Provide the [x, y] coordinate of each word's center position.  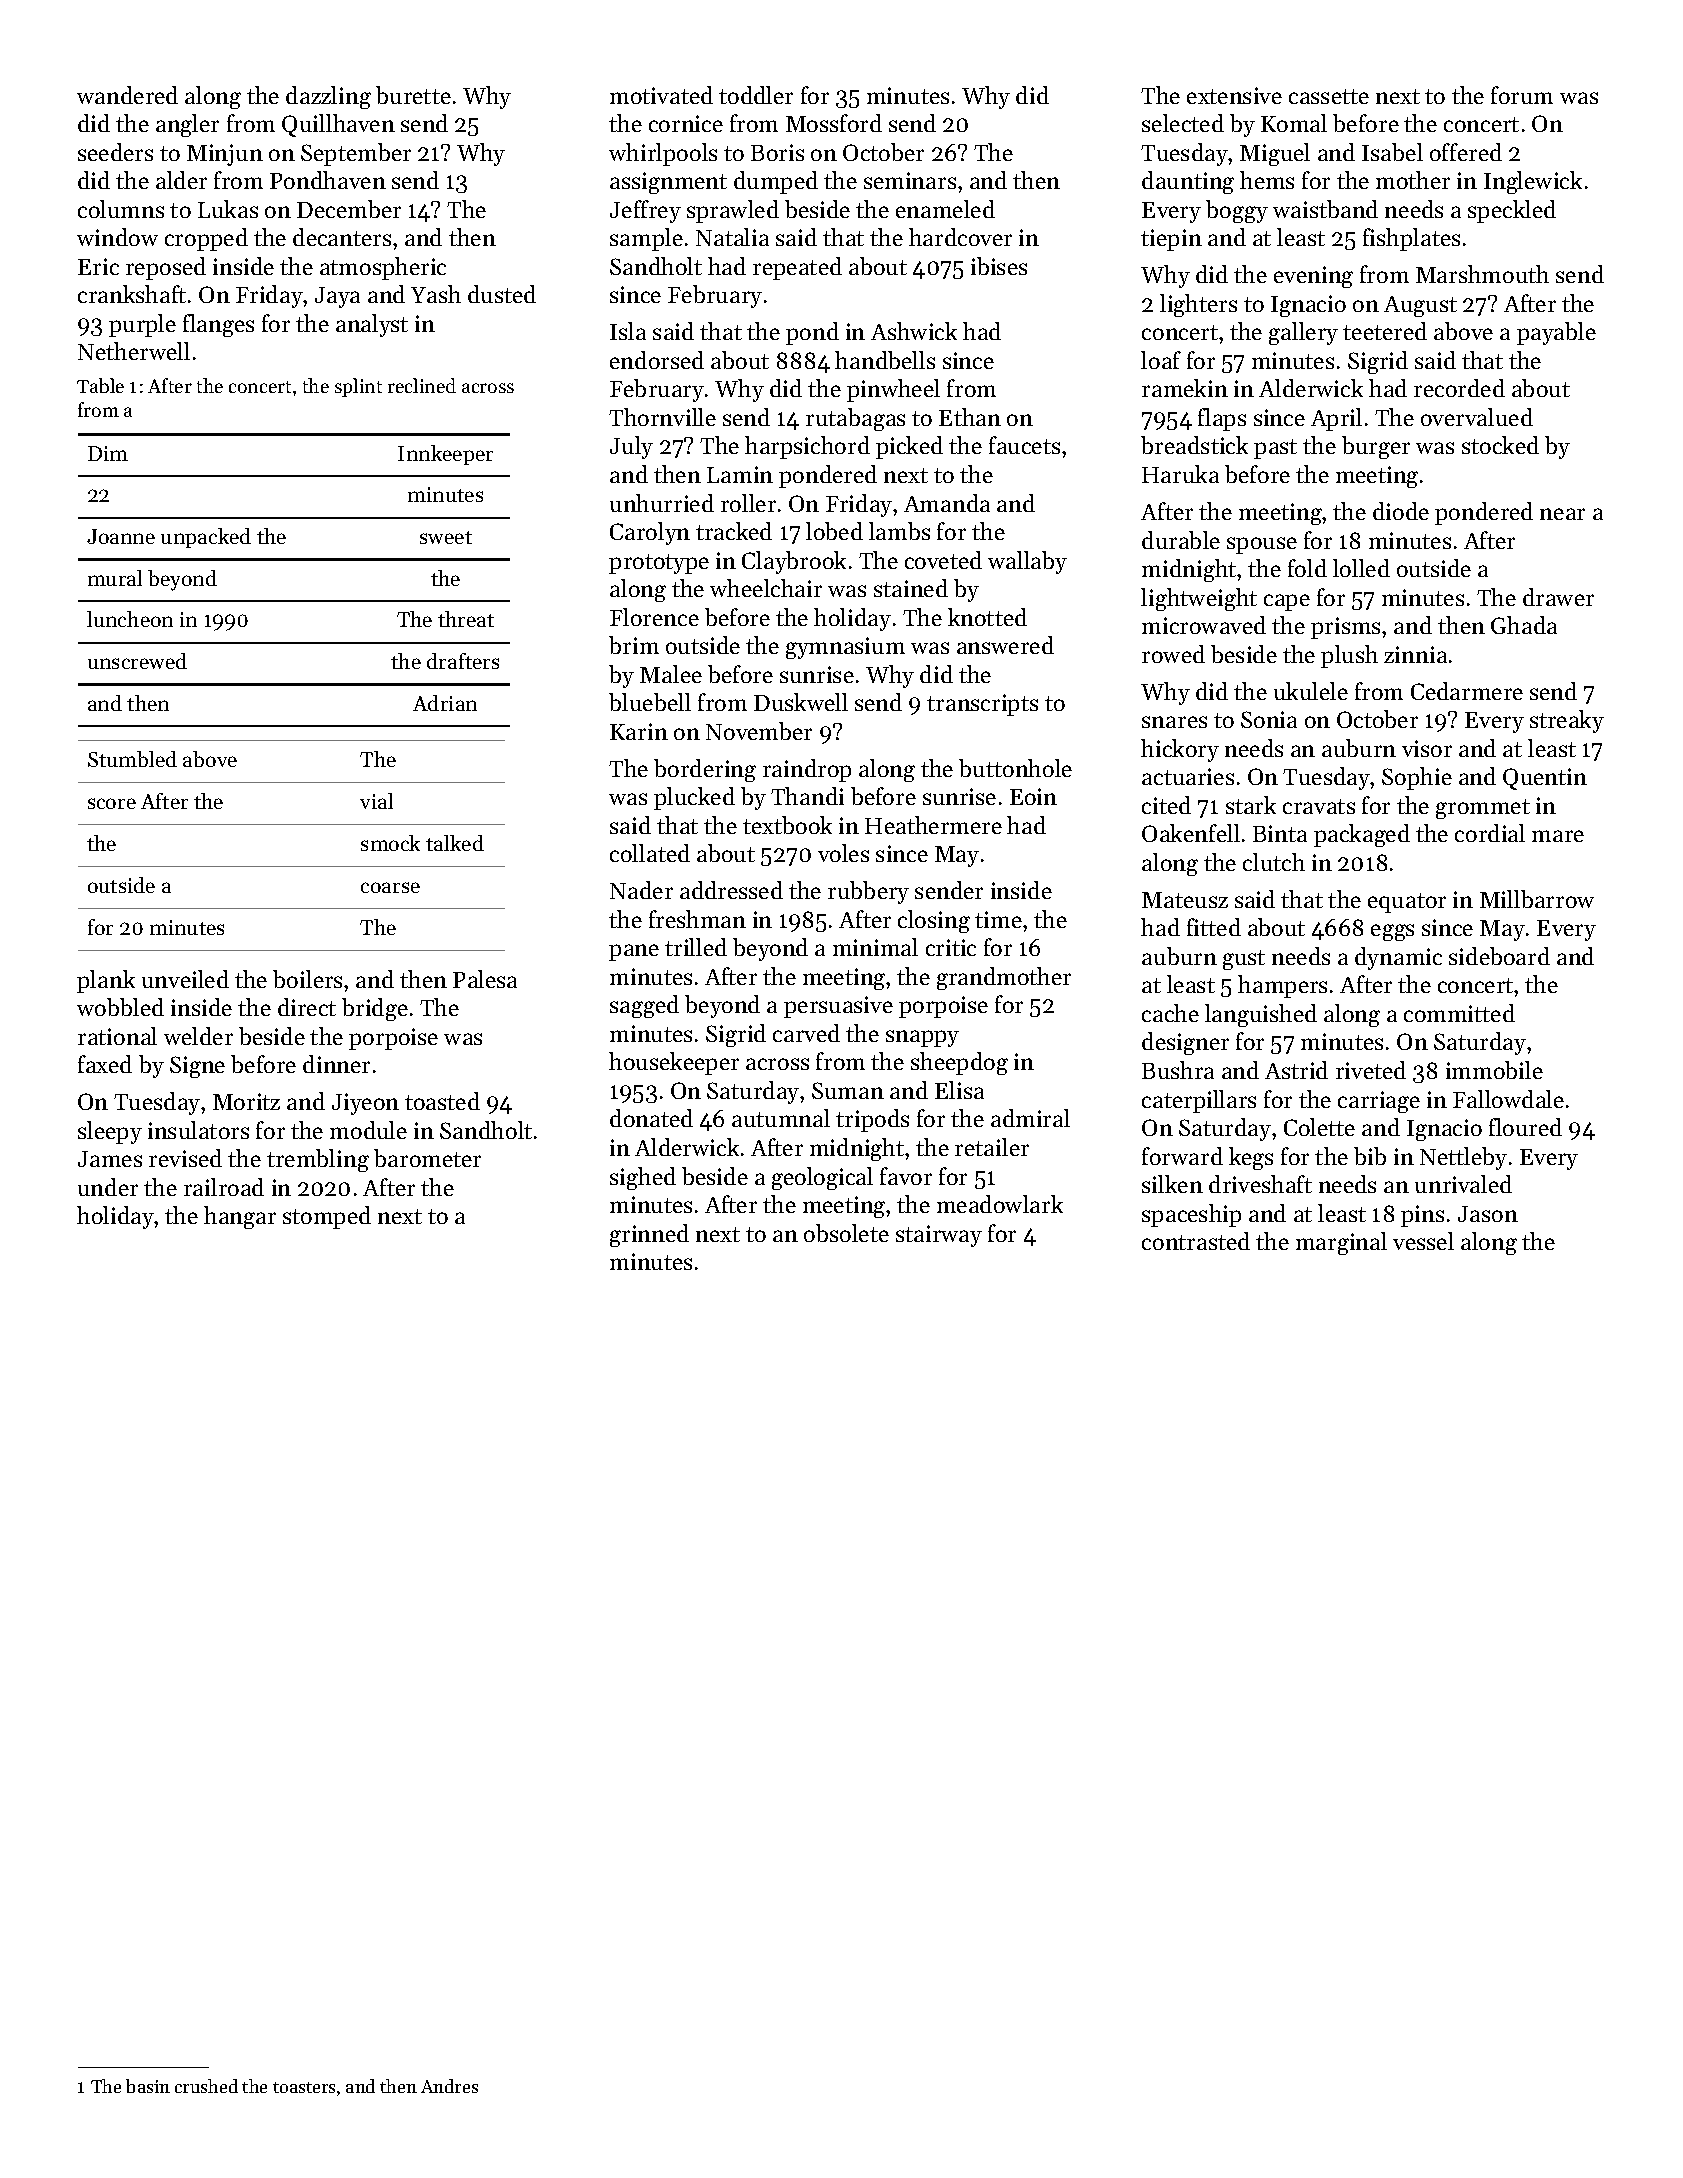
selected [1183, 123]
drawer [1558, 597]
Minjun [225, 155]
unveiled [185, 979]
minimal [875, 947]
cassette [1329, 96]
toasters [304, 2087]
